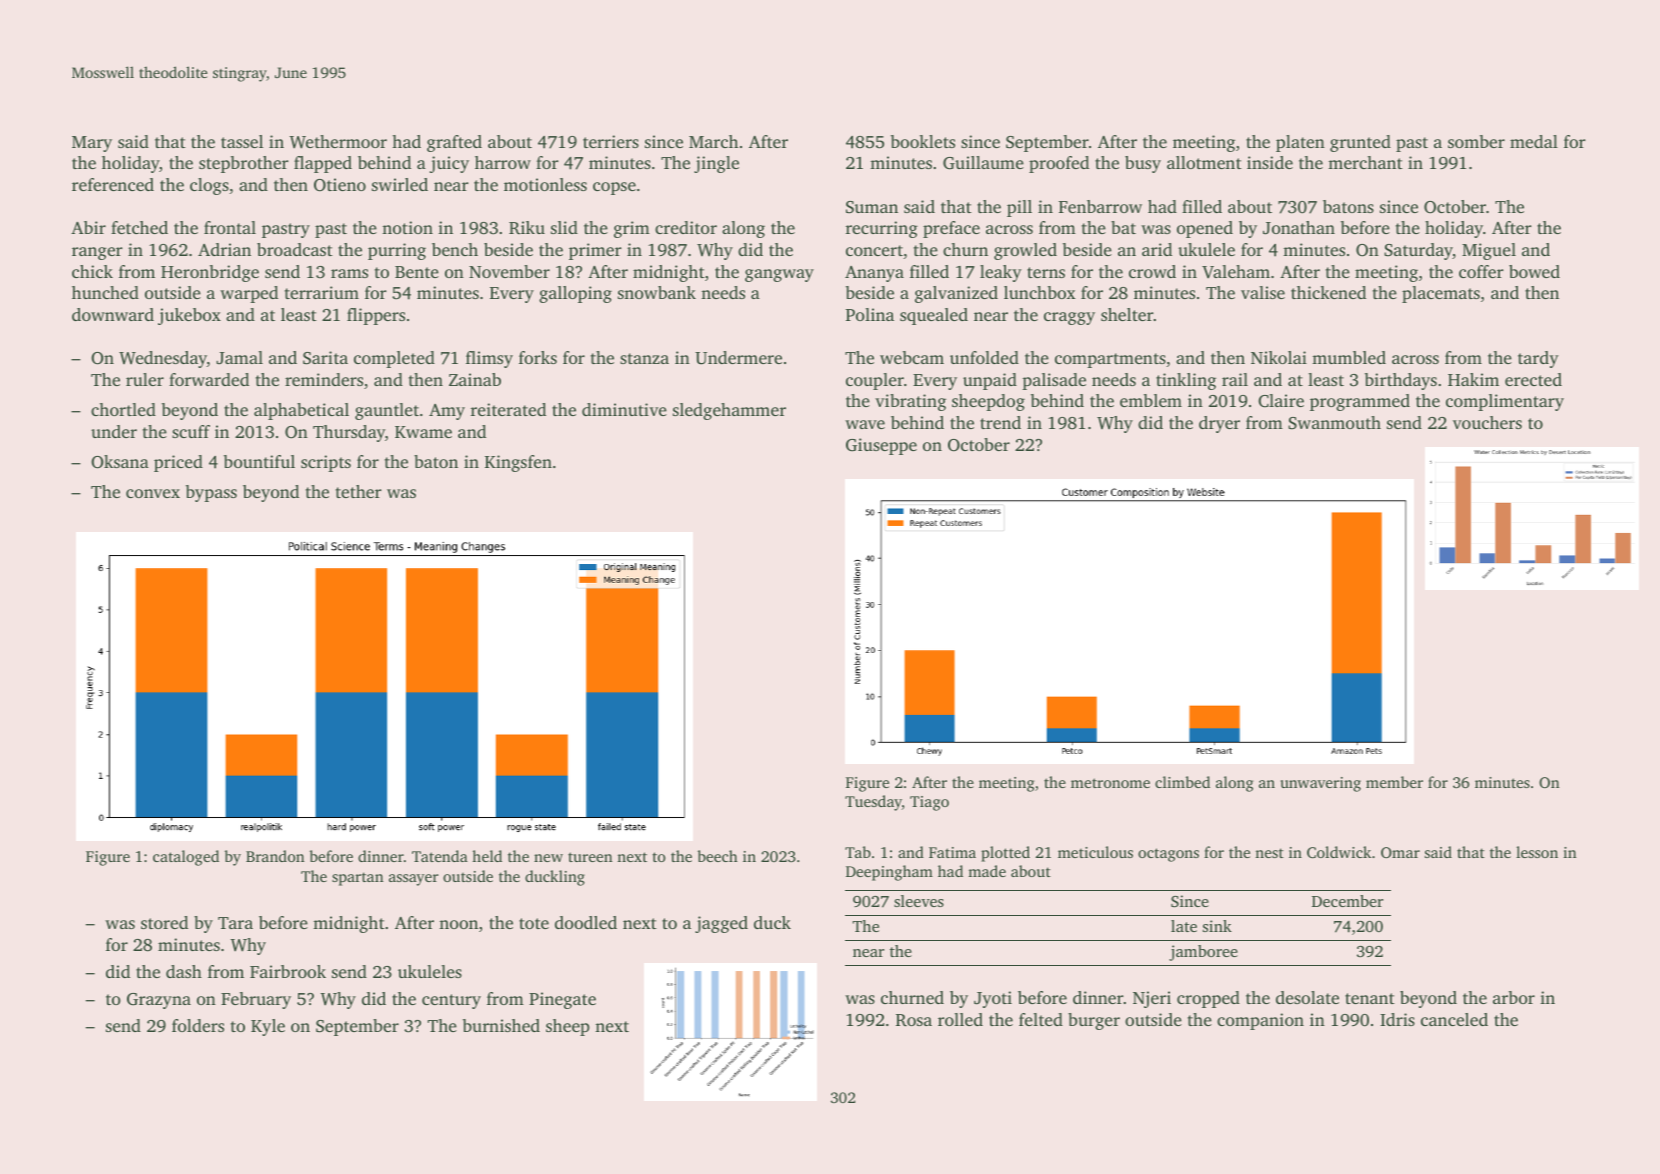 The image size is (1660, 1174). I want to click on century, so click(451, 1001).
